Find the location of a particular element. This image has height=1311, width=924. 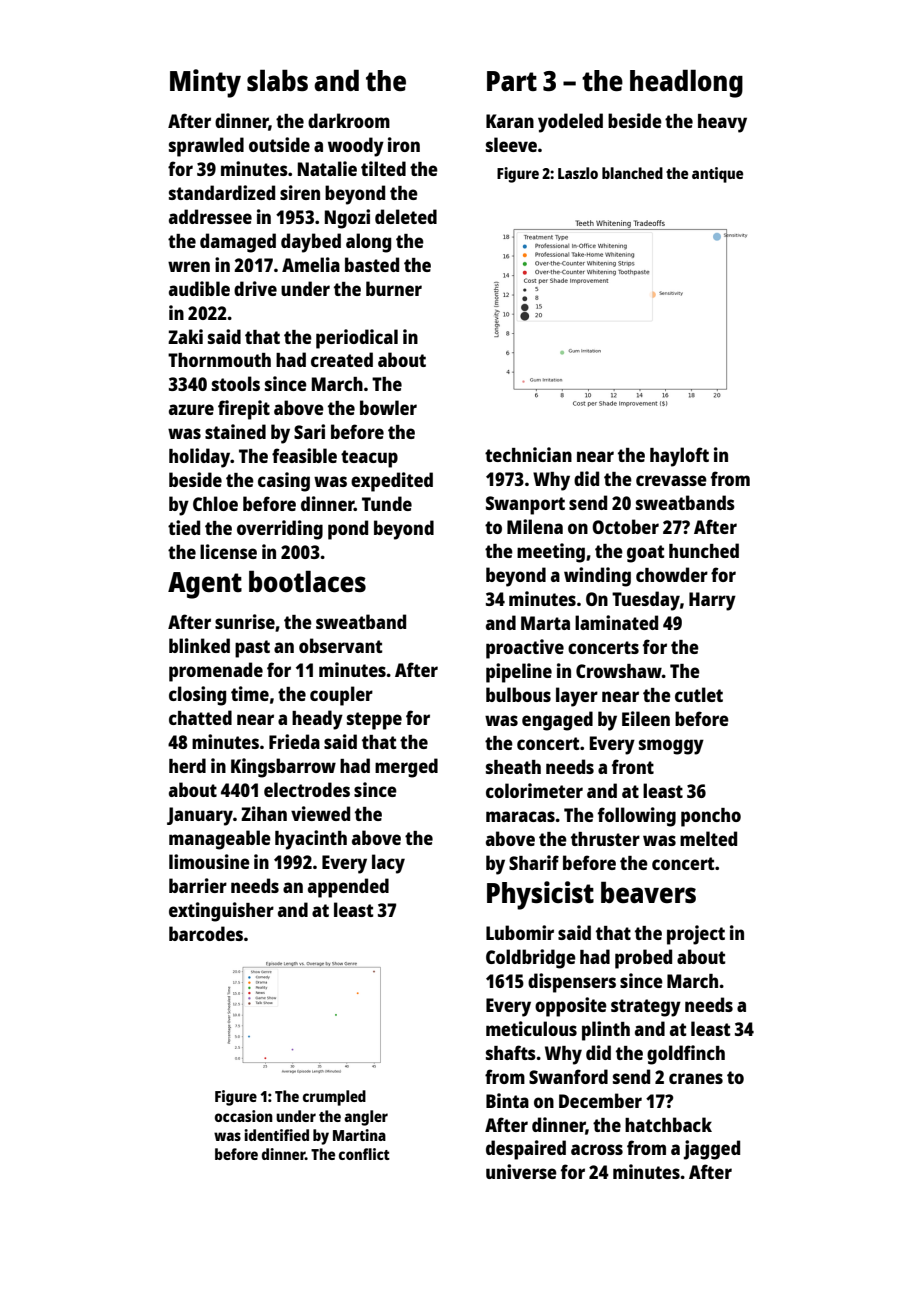

jagged is located at coordinates (712, 1150).
